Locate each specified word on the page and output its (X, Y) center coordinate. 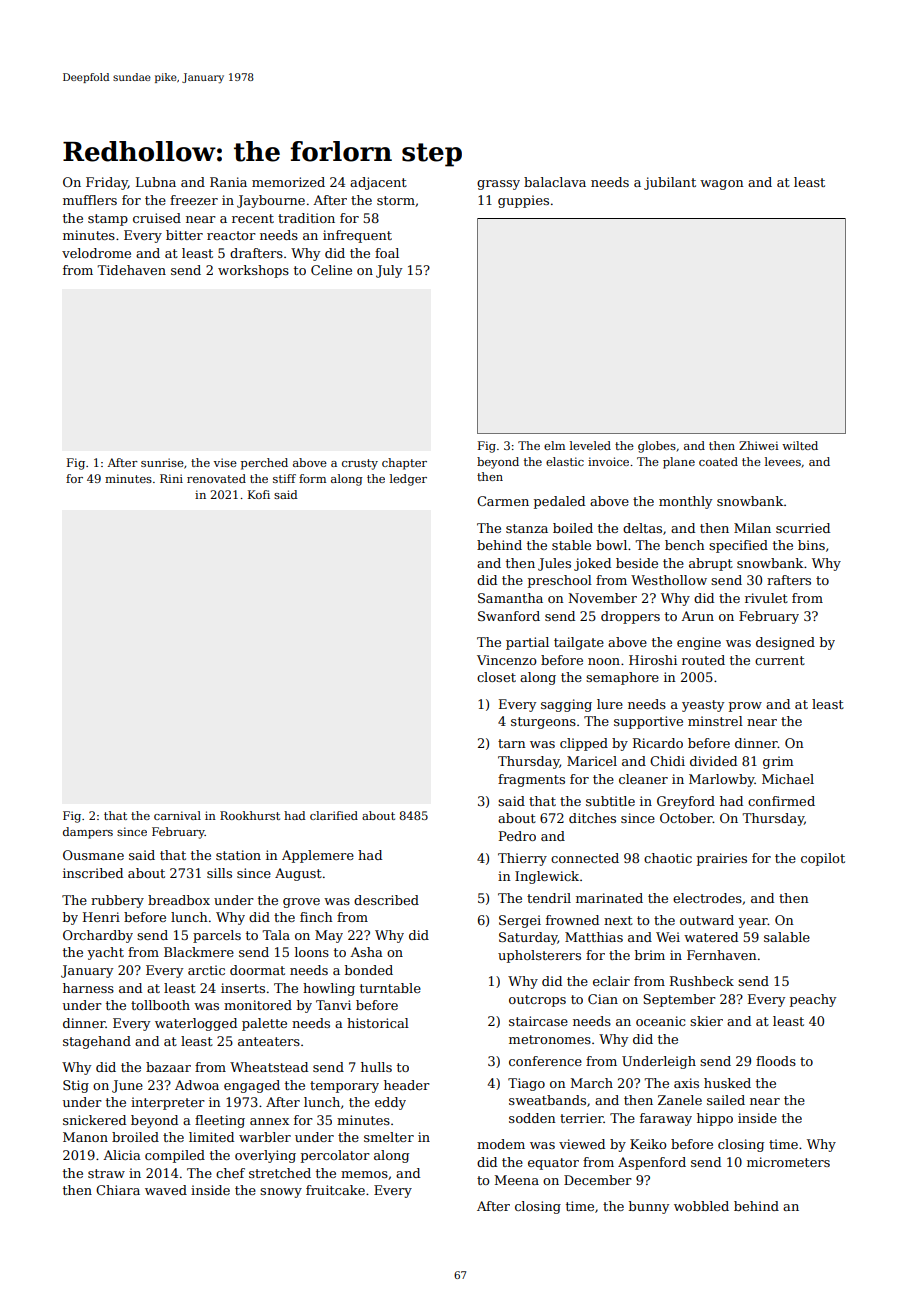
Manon (85, 1137)
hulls (376, 1067)
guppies (523, 201)
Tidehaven (131, 270)
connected (585, 858)
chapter (404, 464)
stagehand (97, 1042)
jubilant (670, 183)
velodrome (96, 253)
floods (776, 1061)
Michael (788, 779)
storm (396, 200)
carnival (177, 815)
